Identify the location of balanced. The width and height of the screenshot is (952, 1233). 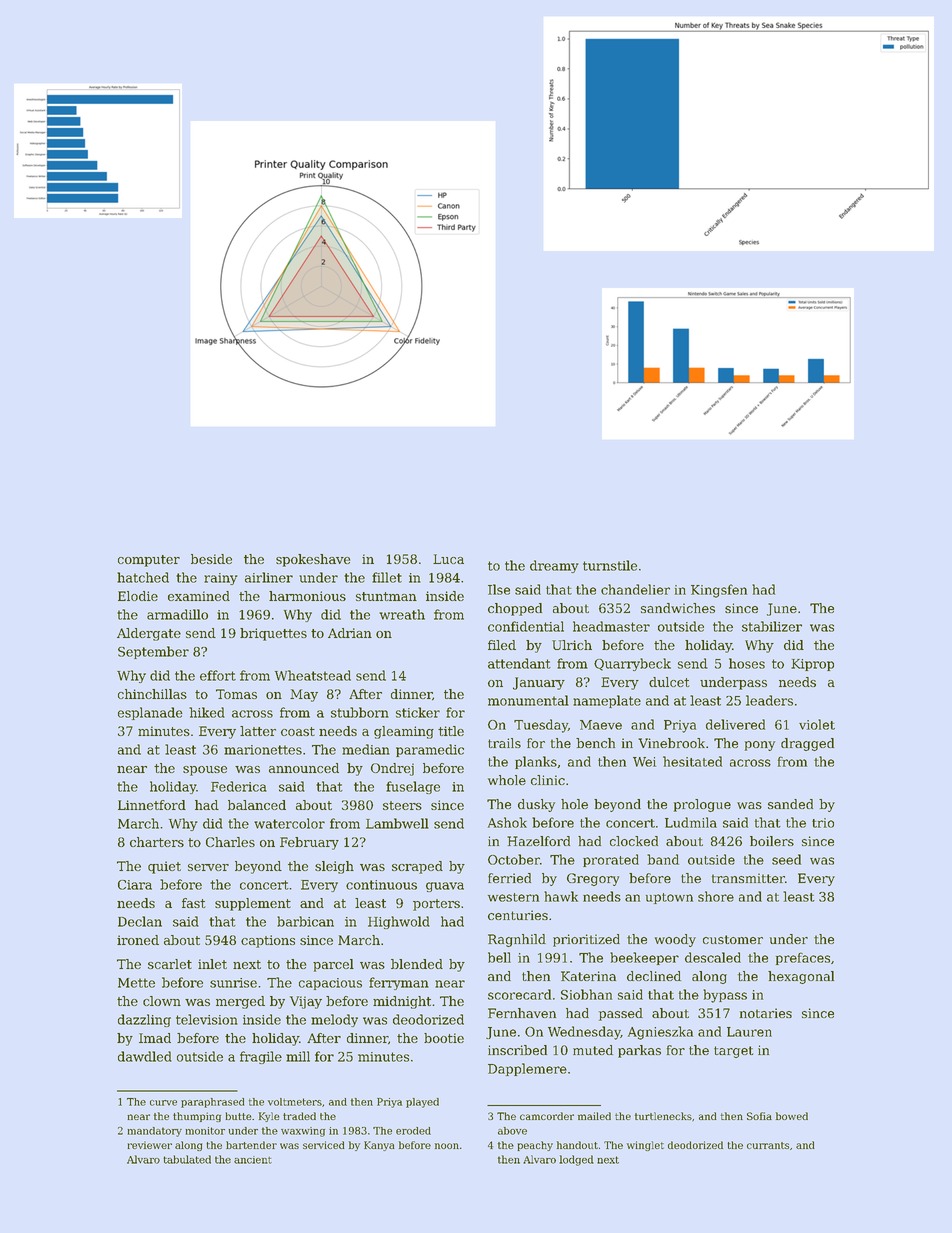
(257, 805).
